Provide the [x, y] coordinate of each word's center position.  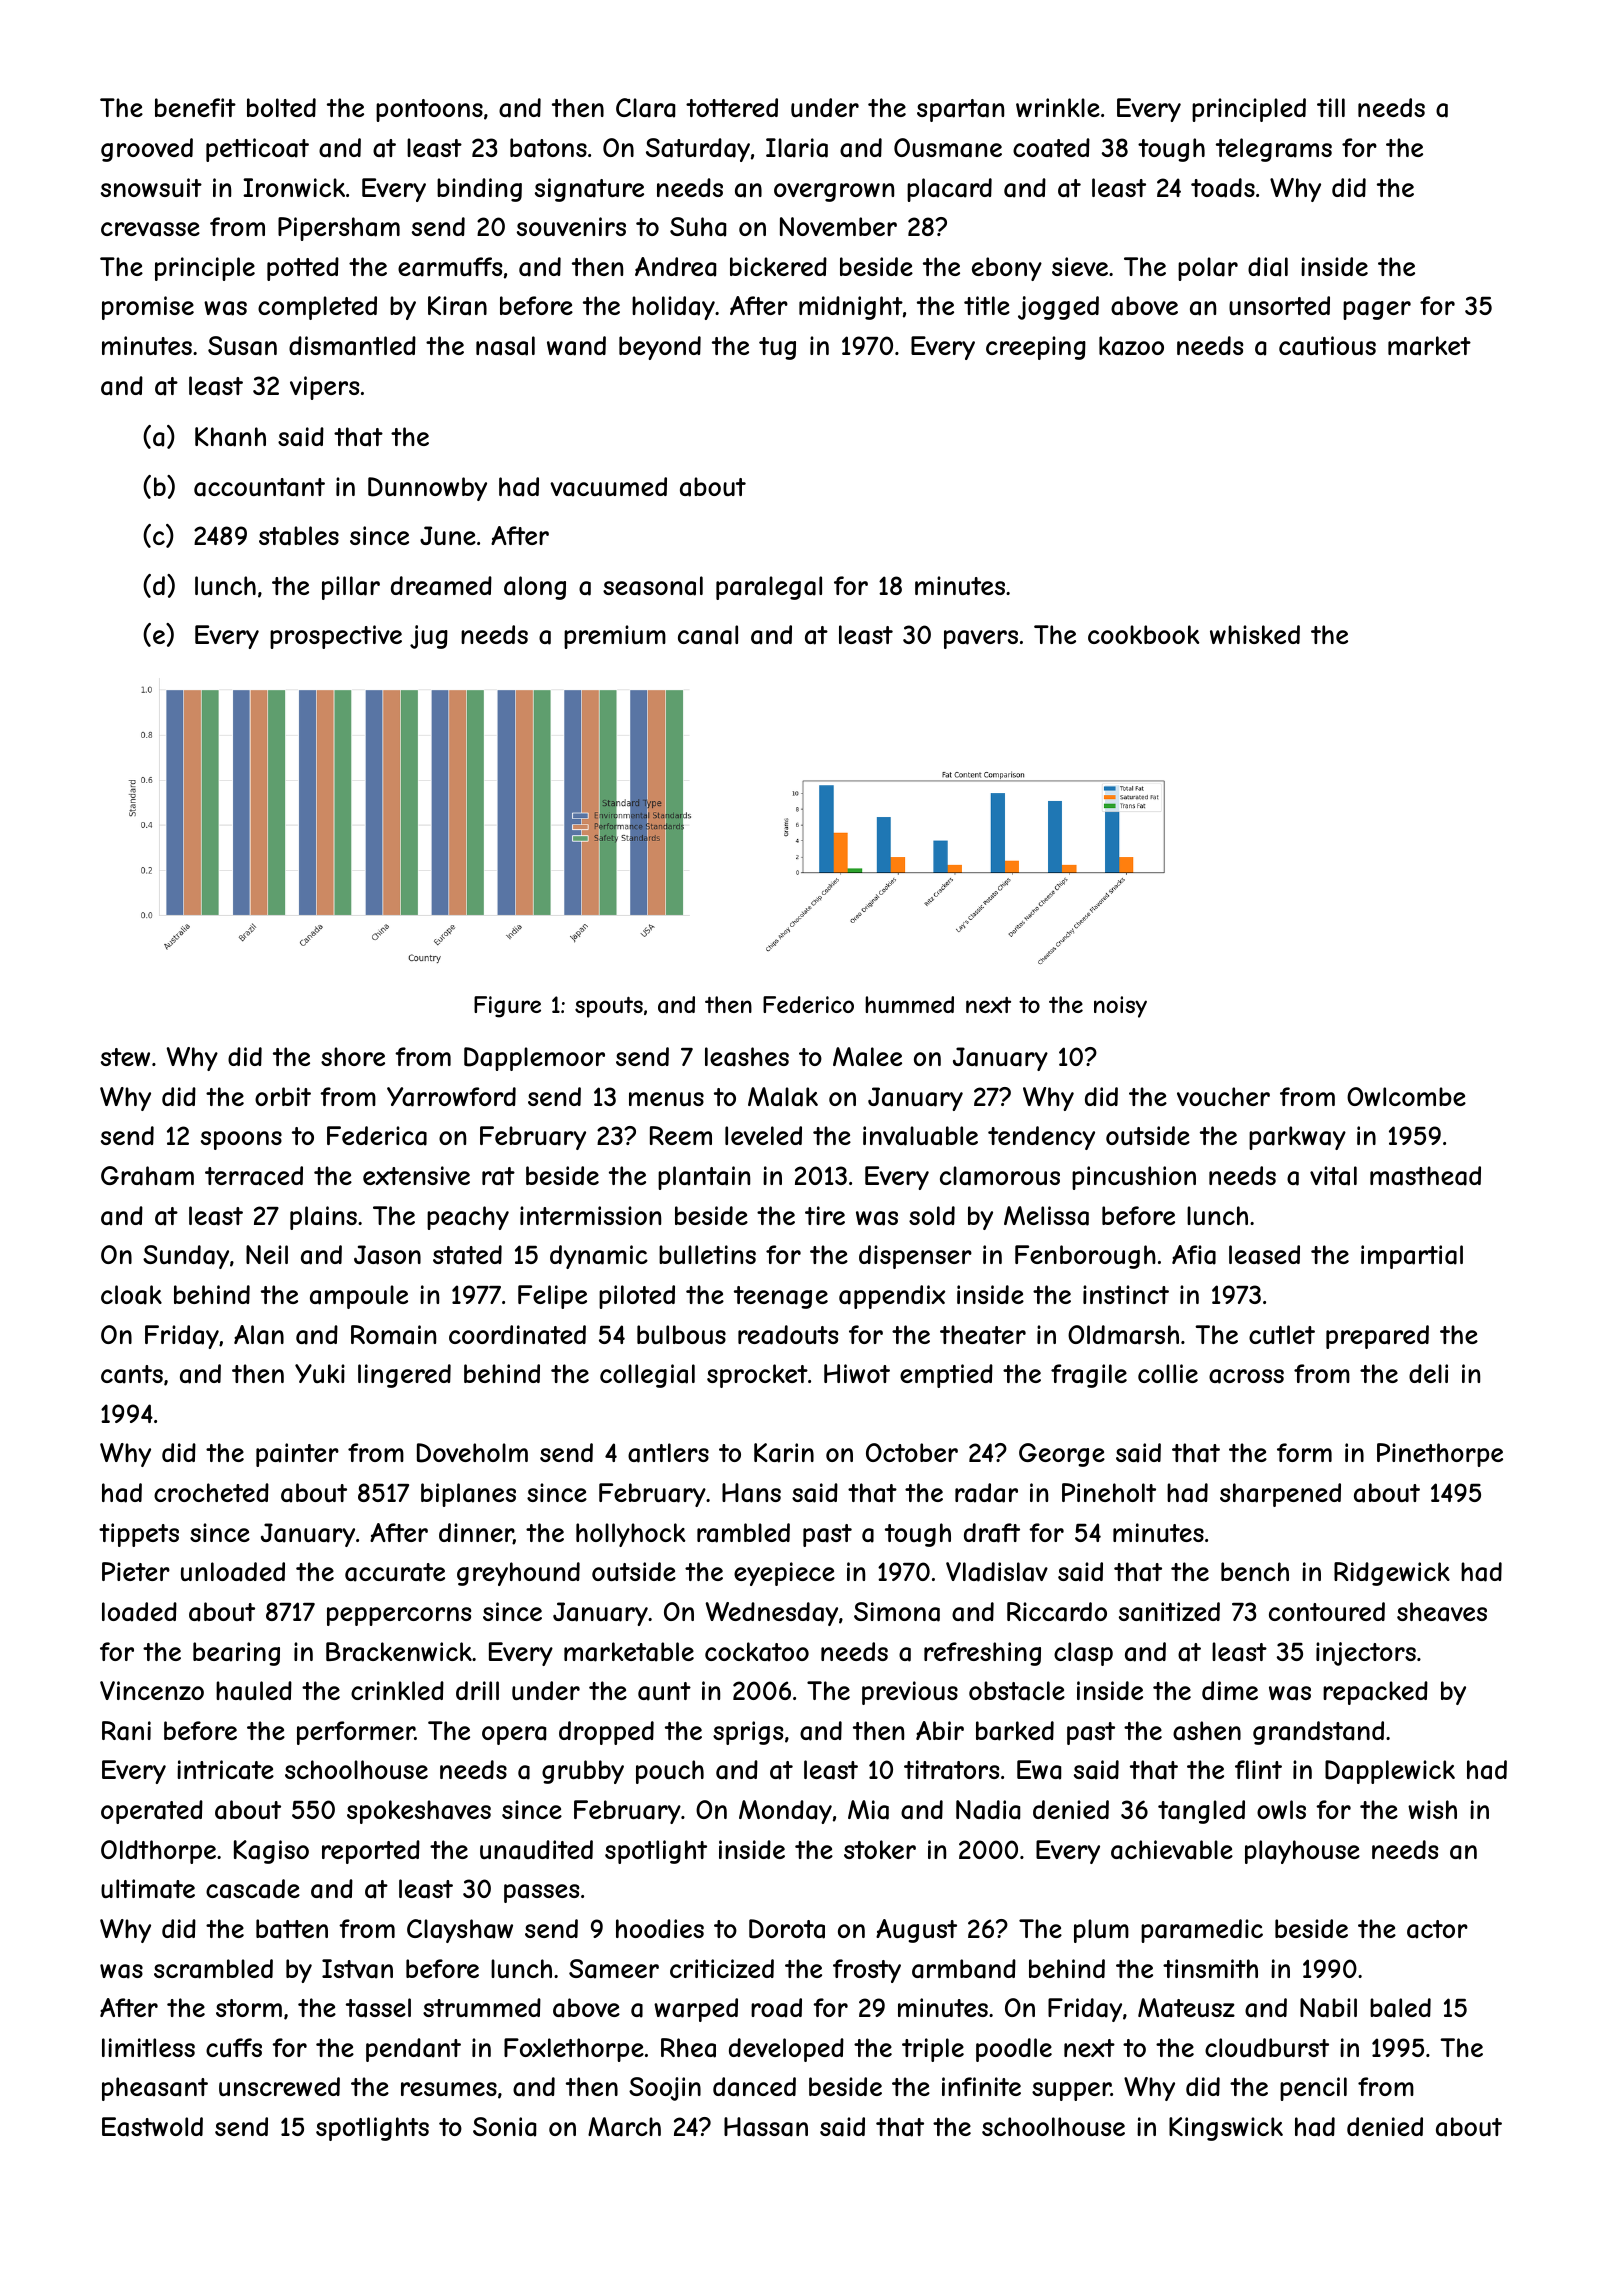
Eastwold [152, 2127]
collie [1168, 1373]
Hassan [766, 2127]
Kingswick [1226, 2129]
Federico [808, 1004]
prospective [336, 637]
